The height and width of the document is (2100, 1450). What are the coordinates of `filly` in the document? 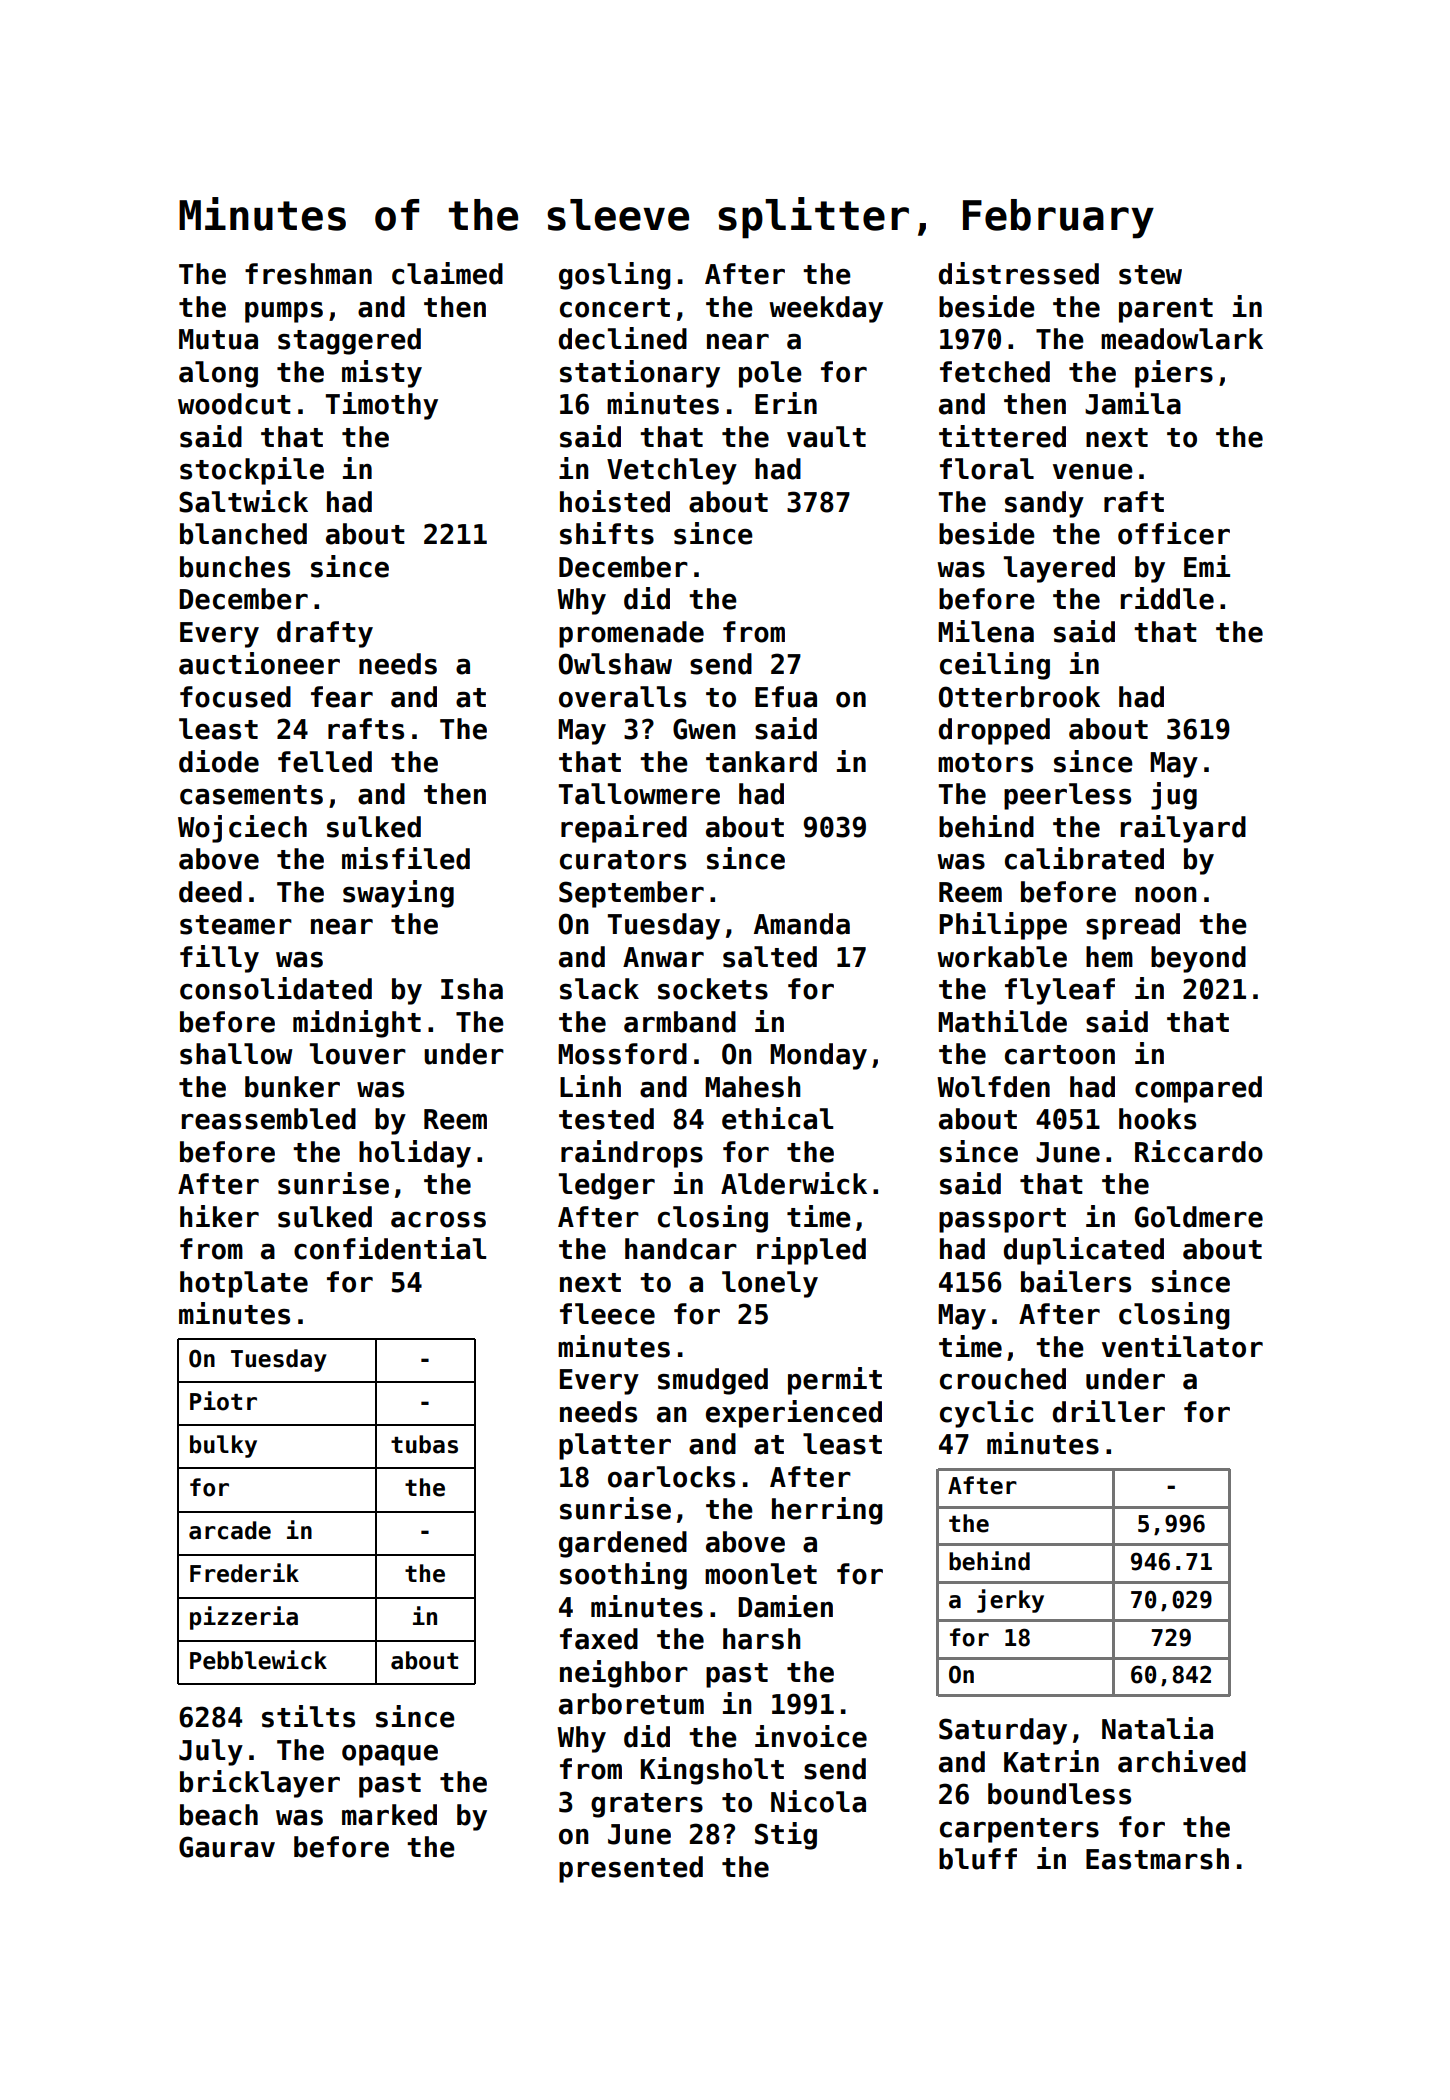 It's located at (219, 959).
